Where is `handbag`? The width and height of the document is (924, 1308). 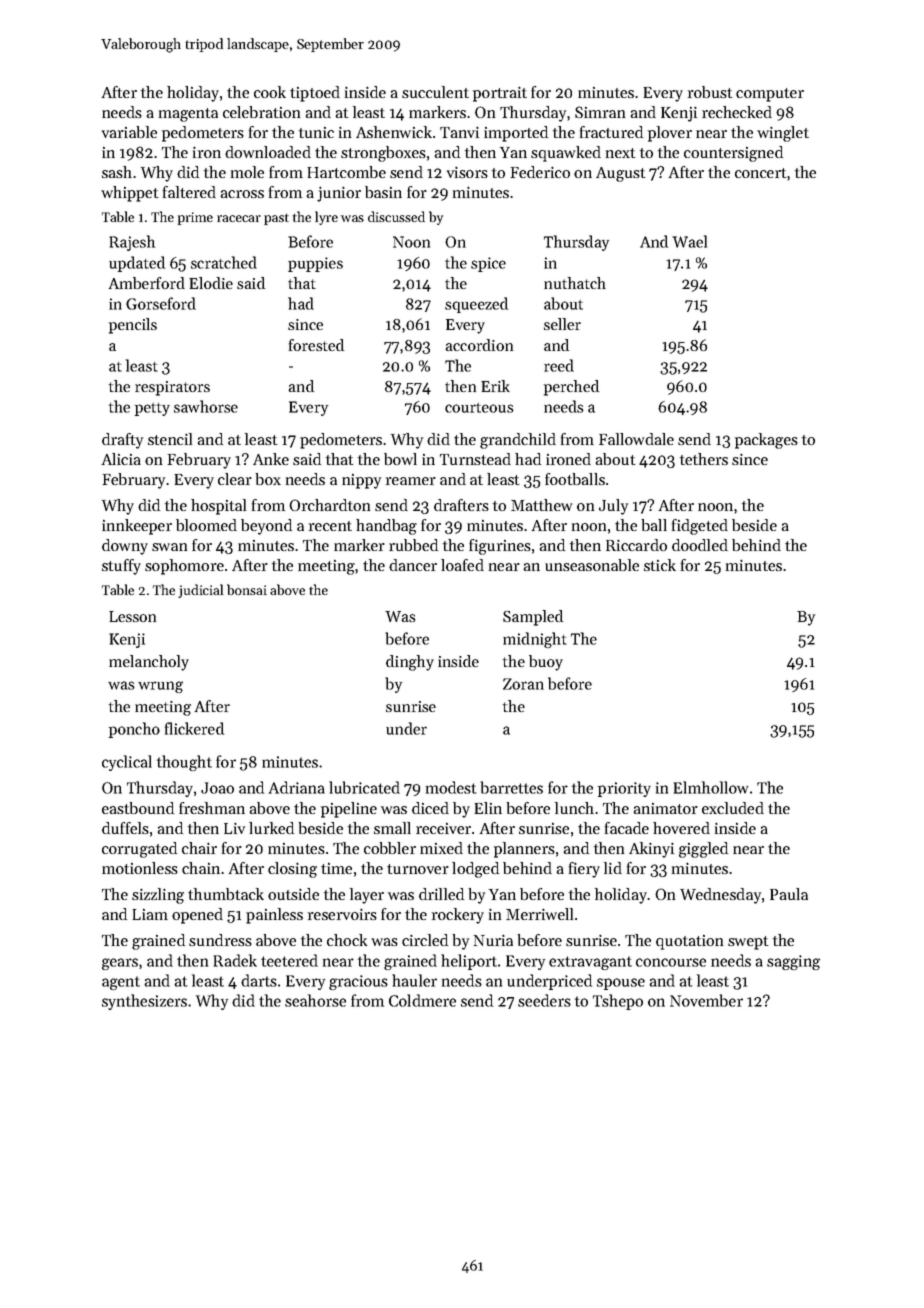 handbag is located at coordinates (386, 527).
